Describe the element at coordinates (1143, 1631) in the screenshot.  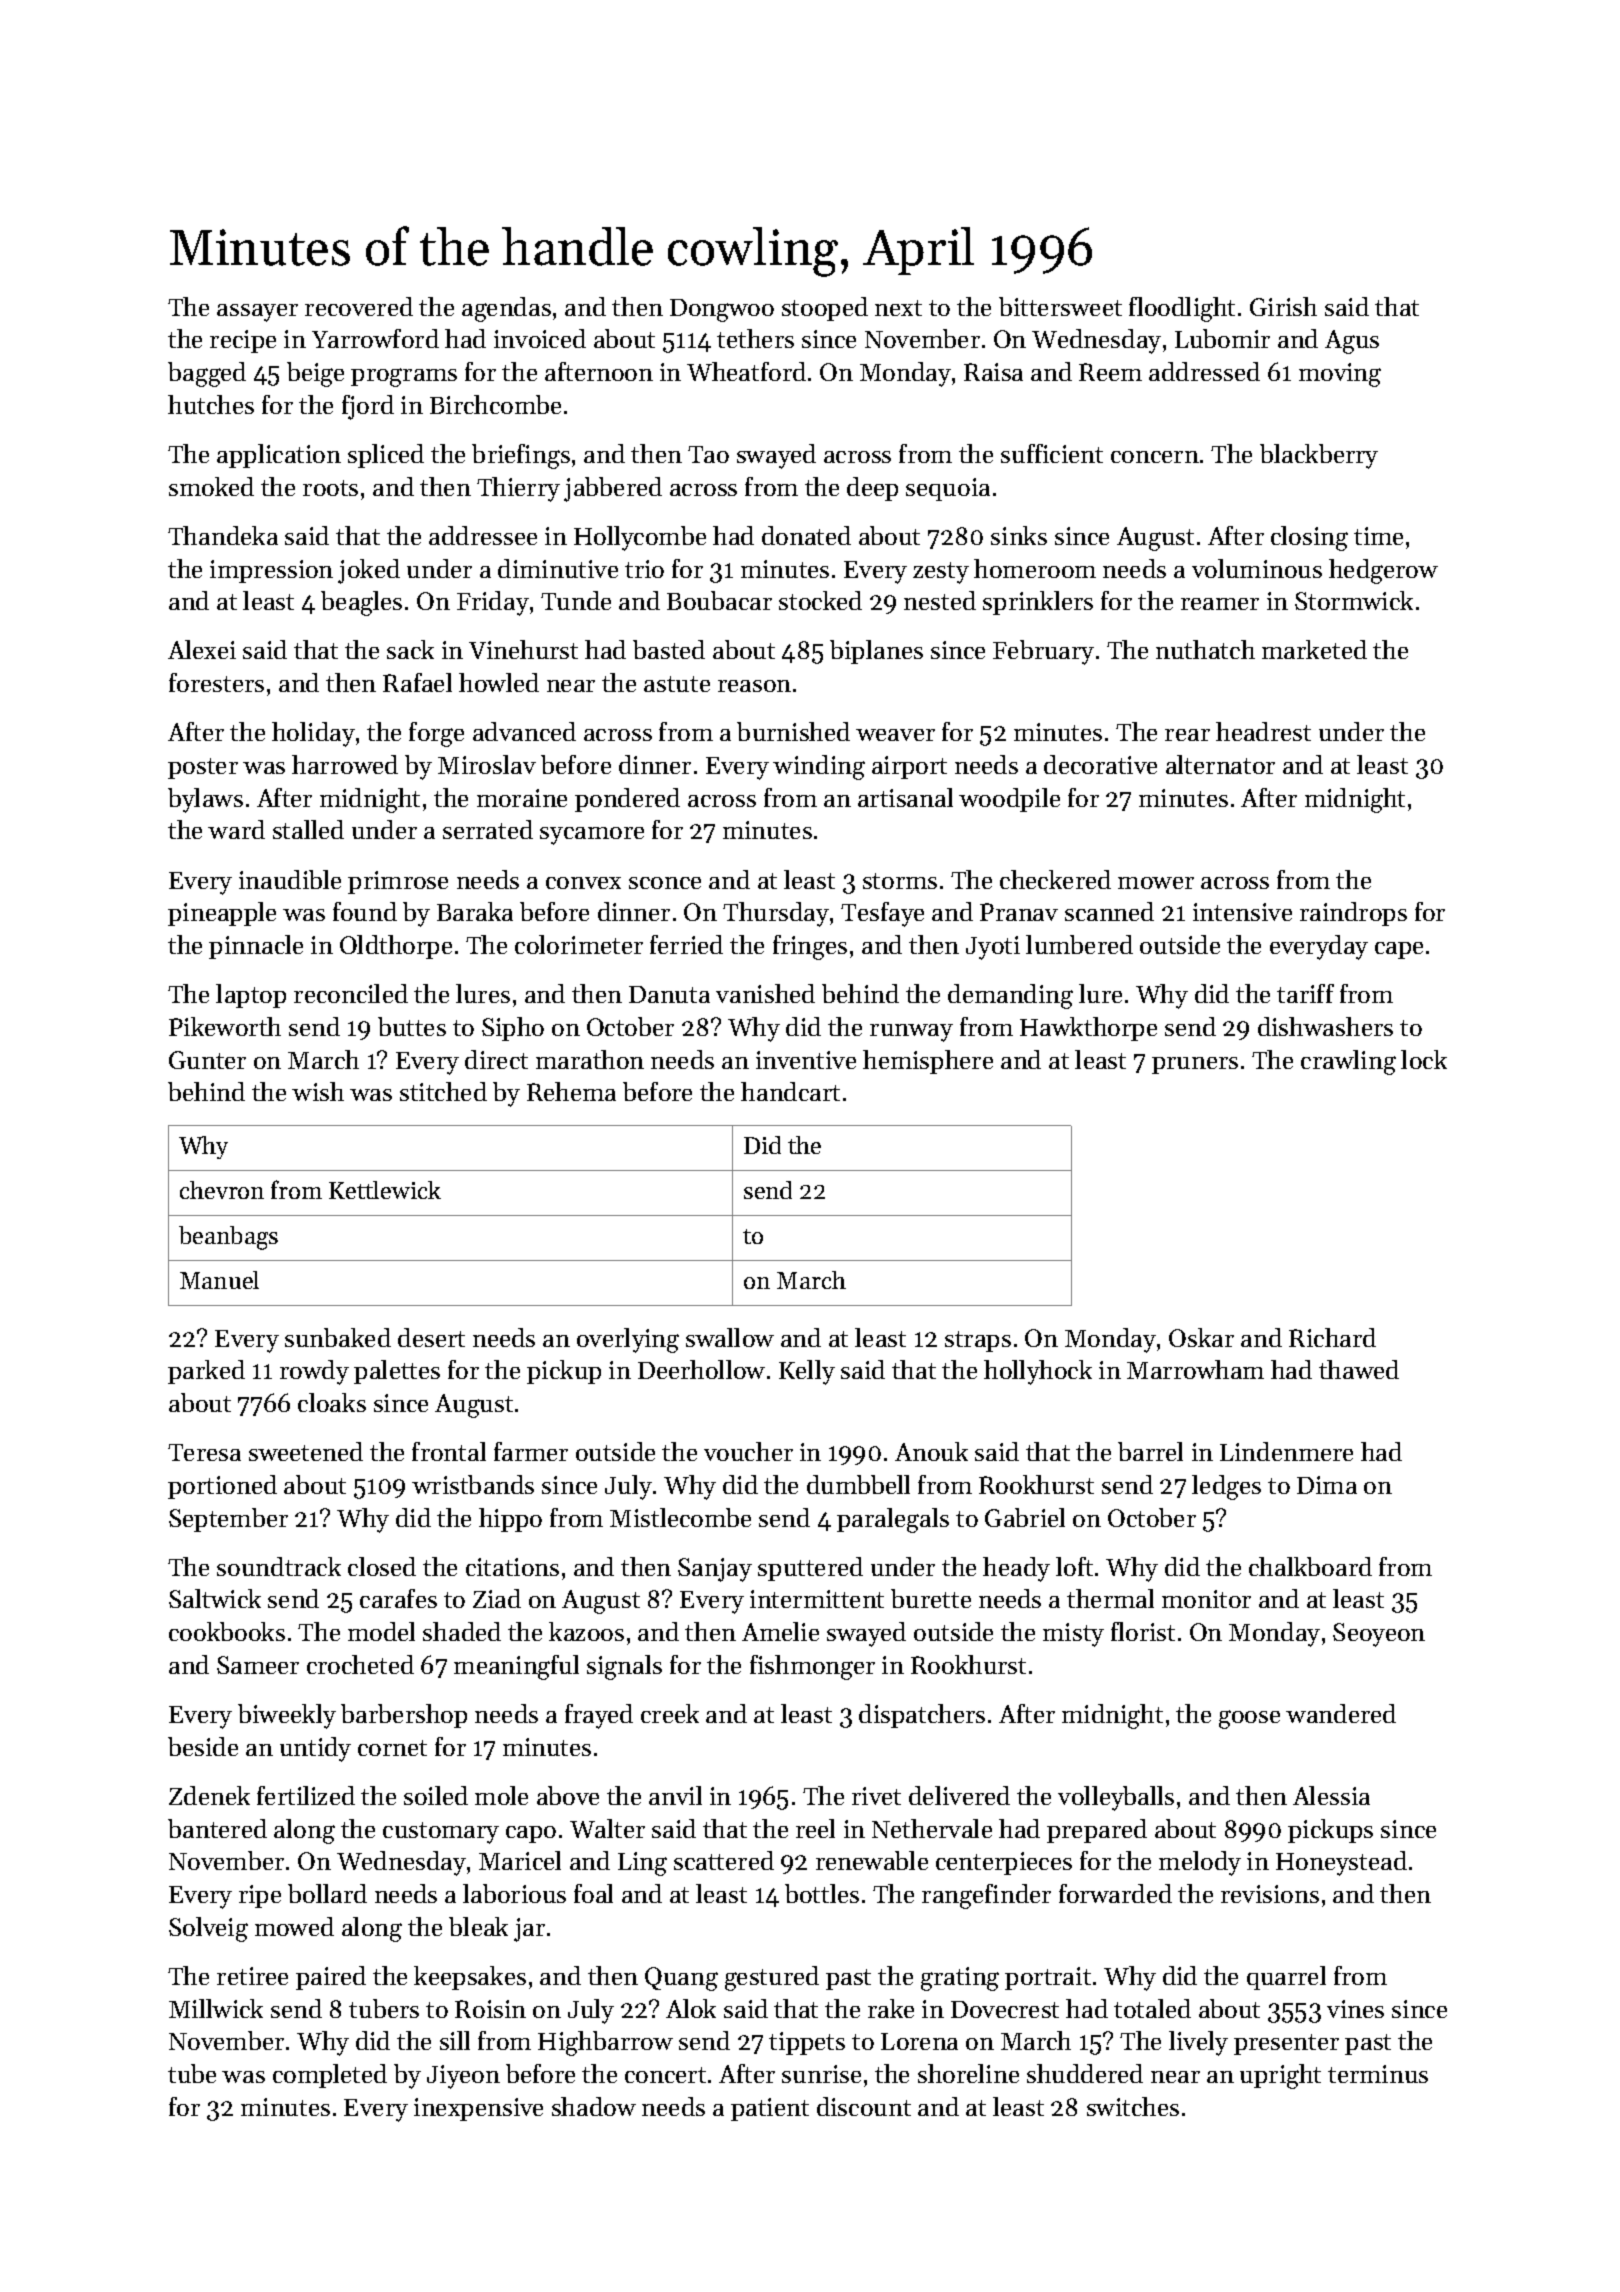
I see `florist` at that location.
